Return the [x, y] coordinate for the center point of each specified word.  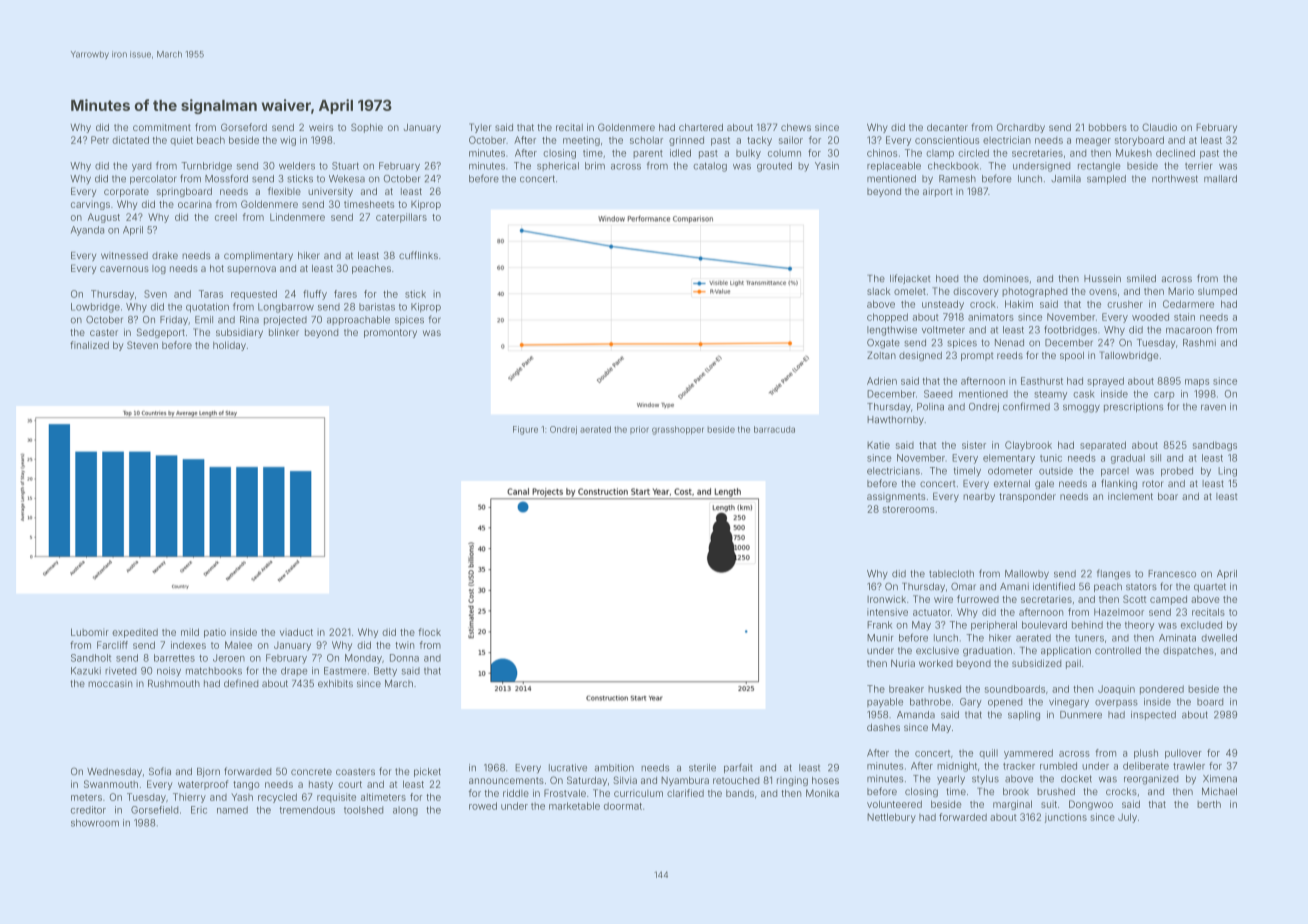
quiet [181, 141]
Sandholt [91, 658]
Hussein [1102, 278]
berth [1209, 804]
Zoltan [881, 355]
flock [429, 632]
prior [639, 430]
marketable [574, 806]
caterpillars [401, 218]
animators [991, 317]
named [232, 810]
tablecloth [951, 574]
